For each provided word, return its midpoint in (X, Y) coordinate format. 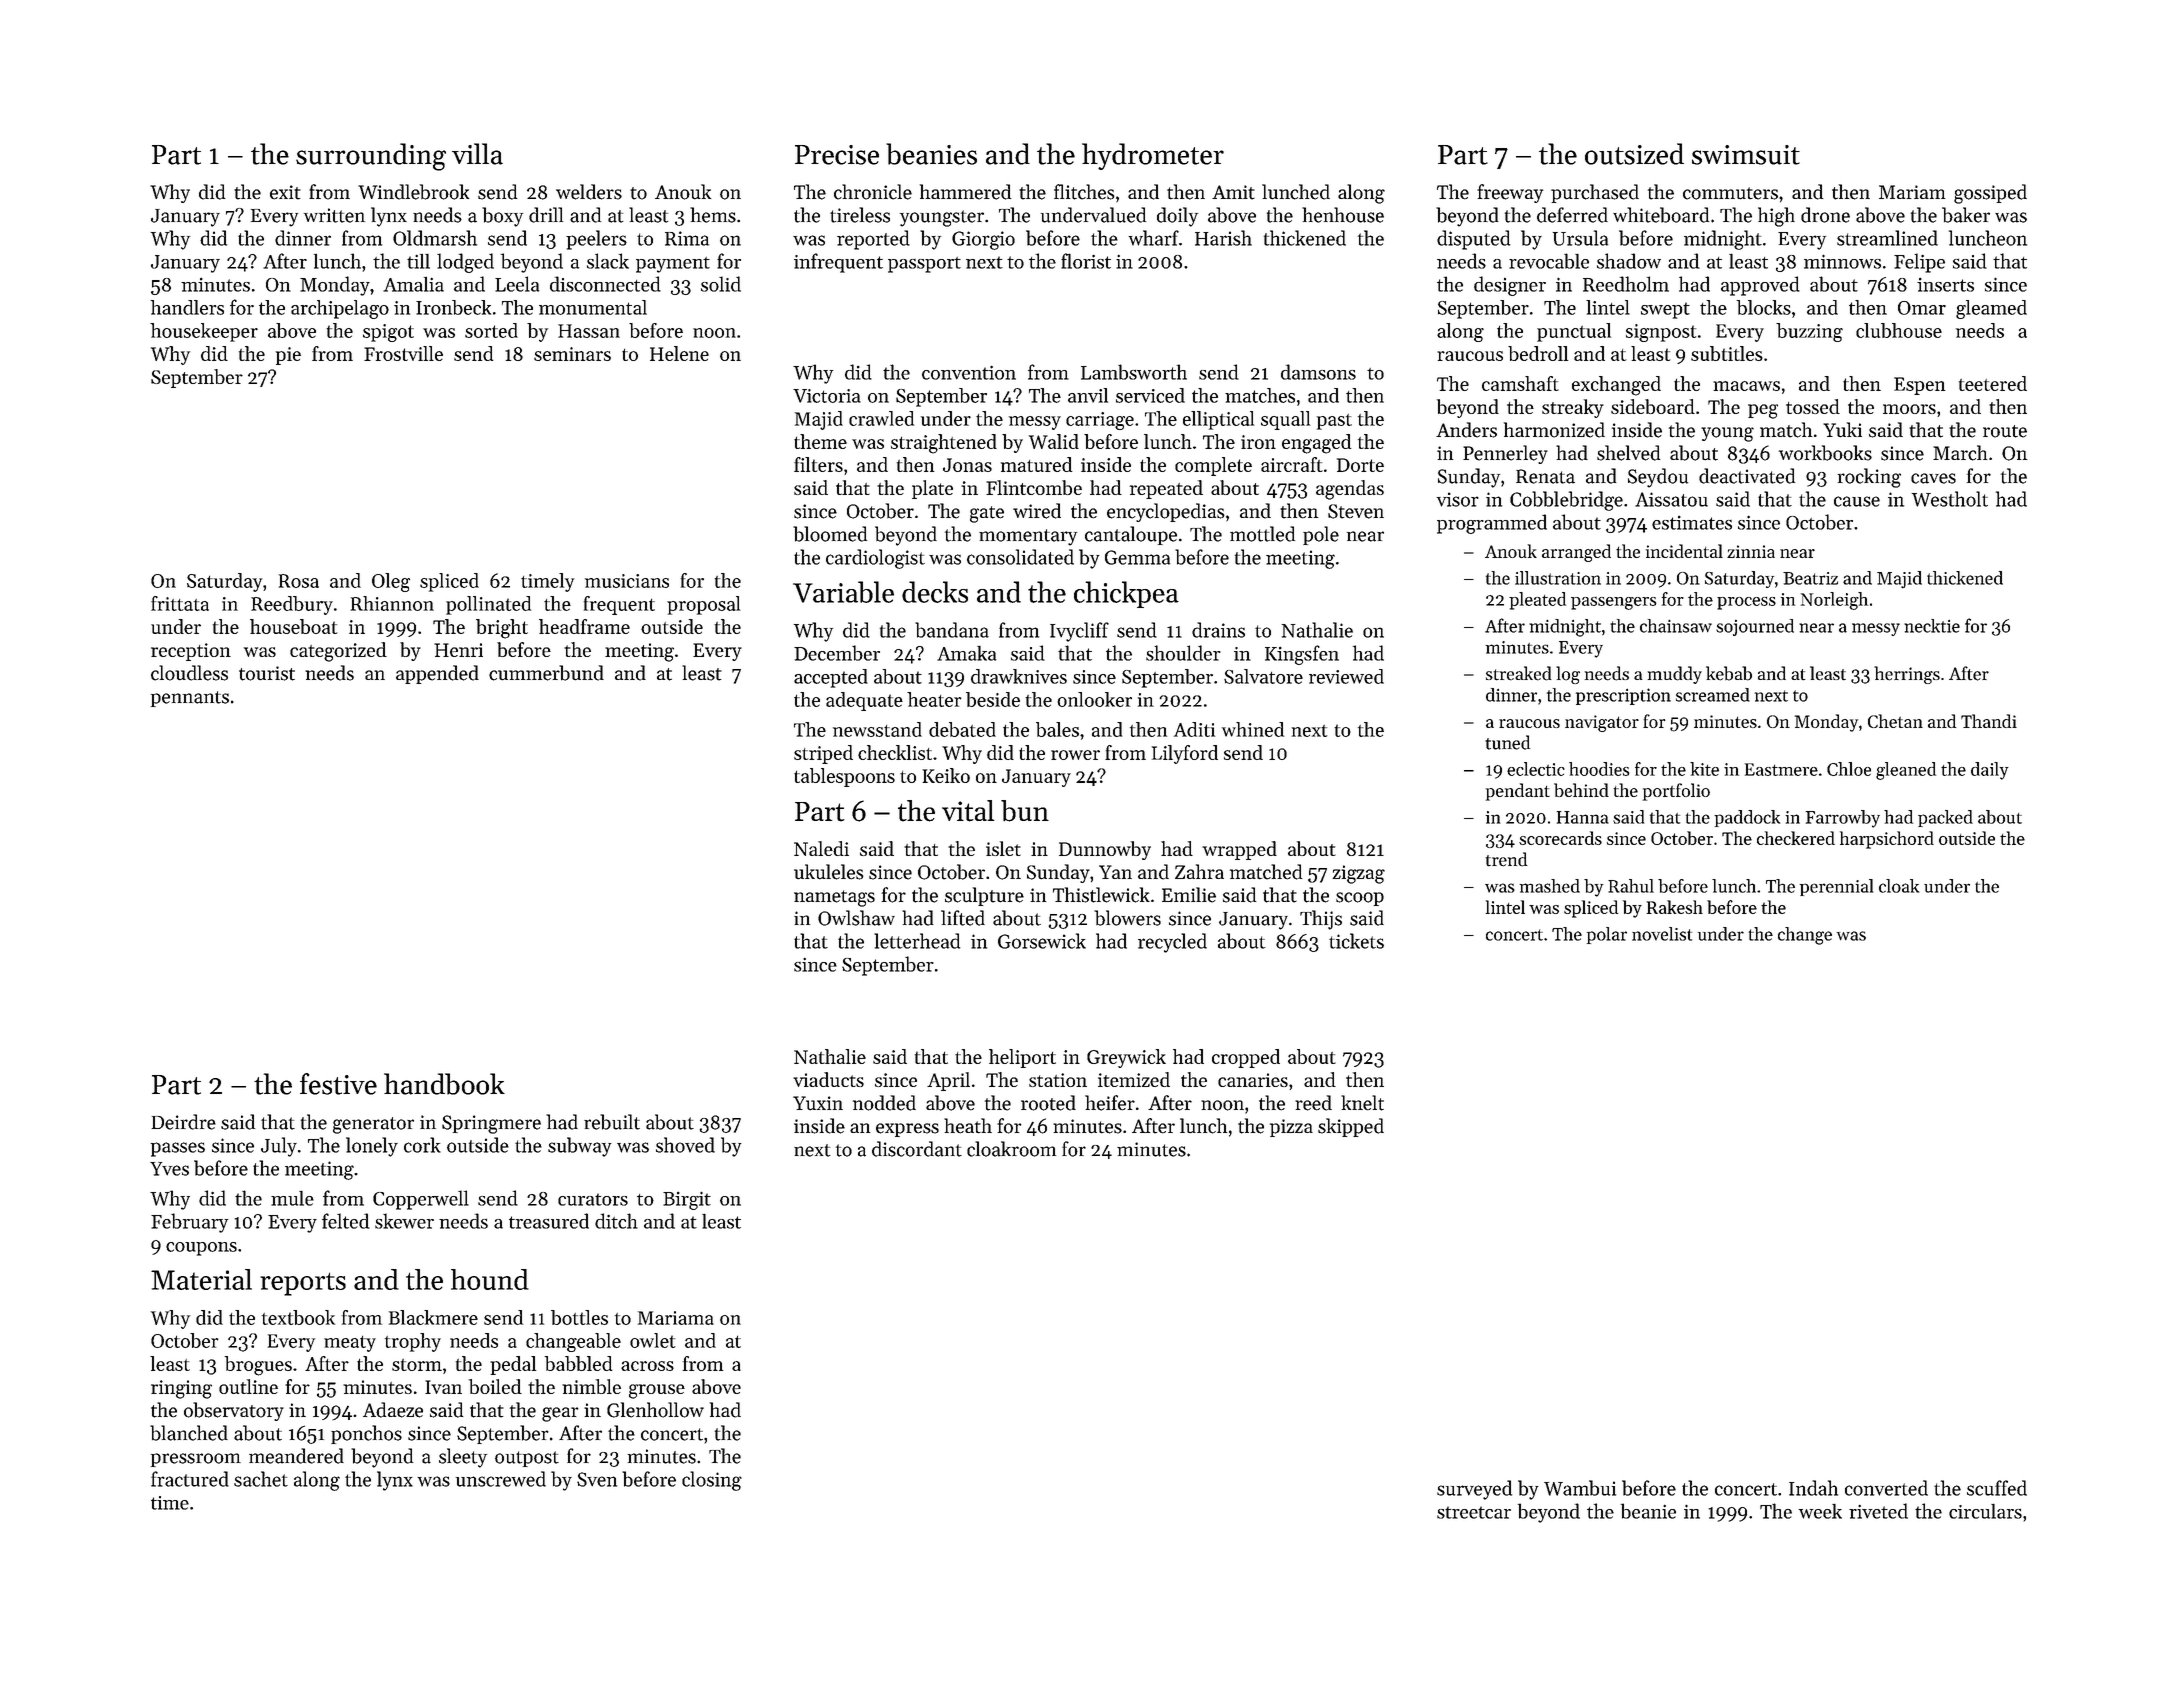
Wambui (1580, 1488)
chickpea (1126, 594)
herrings (1907, 675)
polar (1607, 935)
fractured (190, 1479)
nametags (834, 898)
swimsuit (1746, 155)
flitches (1084, 192)
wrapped (1239, 850)
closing (712, 1481)
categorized (338, 652)
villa (477, 154)
